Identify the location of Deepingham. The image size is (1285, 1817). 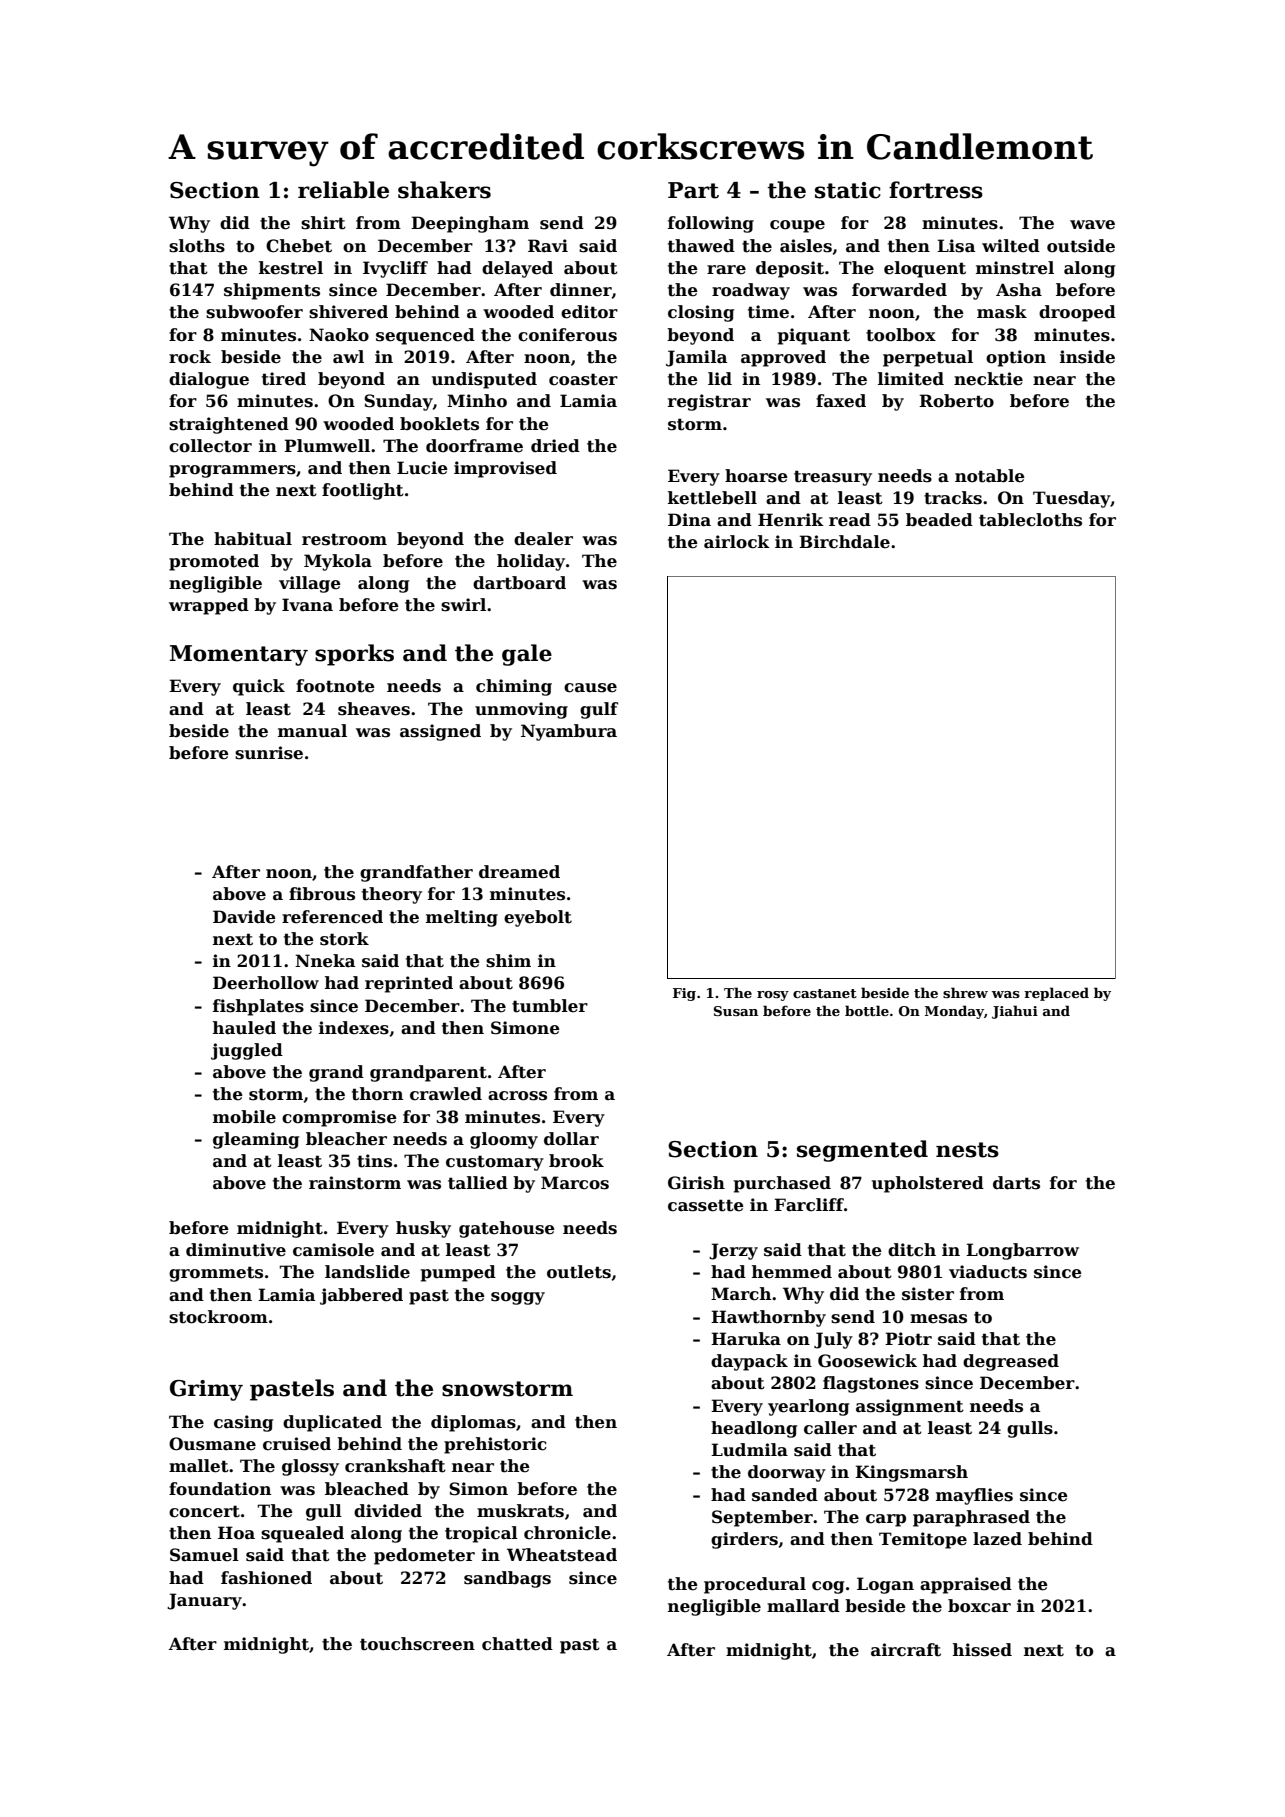
(470, 224).
